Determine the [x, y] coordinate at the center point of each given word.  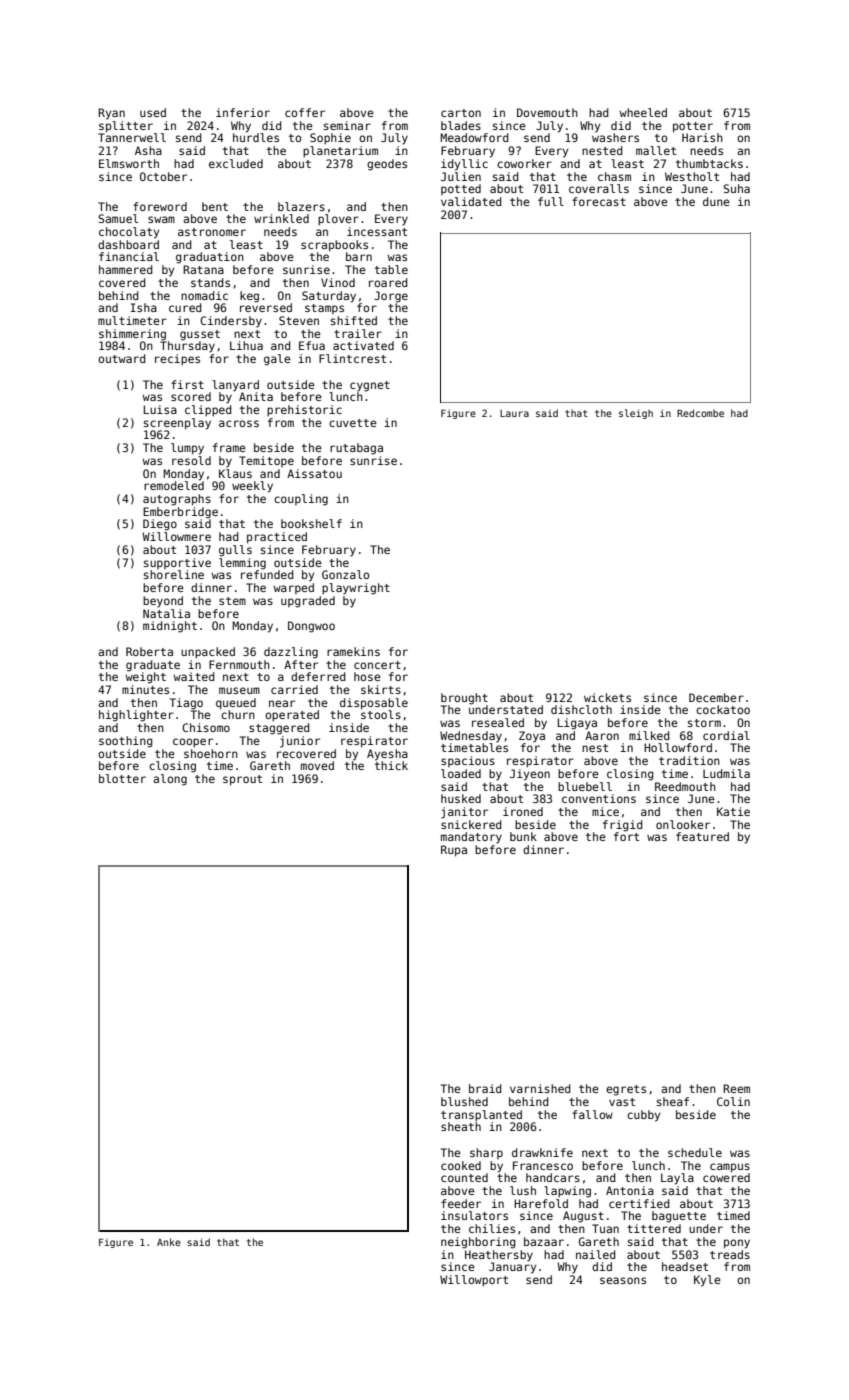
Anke [169, 1242]
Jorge [391, 297]
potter [693, 127]
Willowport [474, 1281]
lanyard [235, 386]
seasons [623, 1280]
